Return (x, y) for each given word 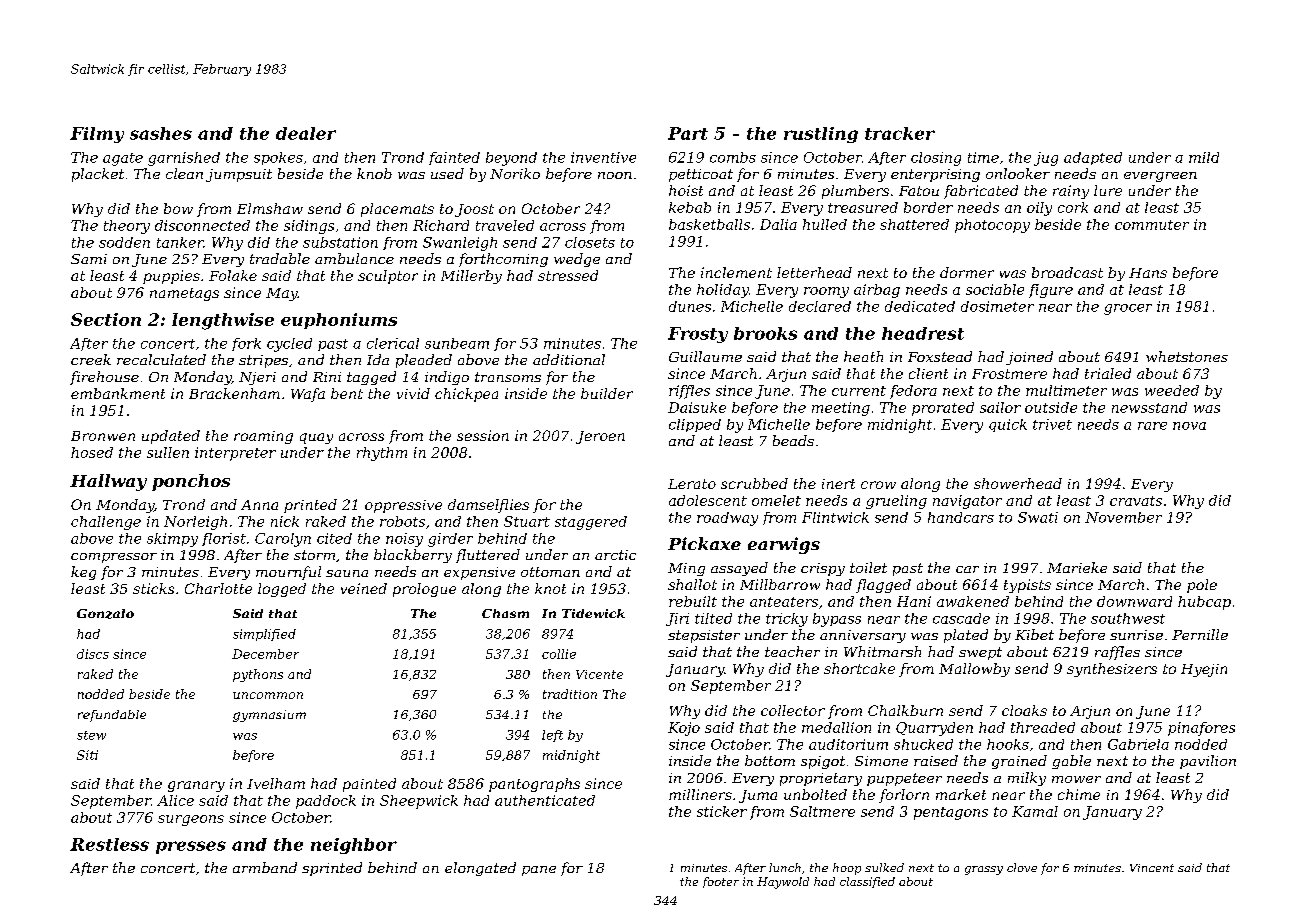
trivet (1052, 424)
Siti (87, 755)
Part (688, 133)
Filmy (97, 135)
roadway (727, 519)
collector (793, 710)
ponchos (191, 482)
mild (1204, 157)
